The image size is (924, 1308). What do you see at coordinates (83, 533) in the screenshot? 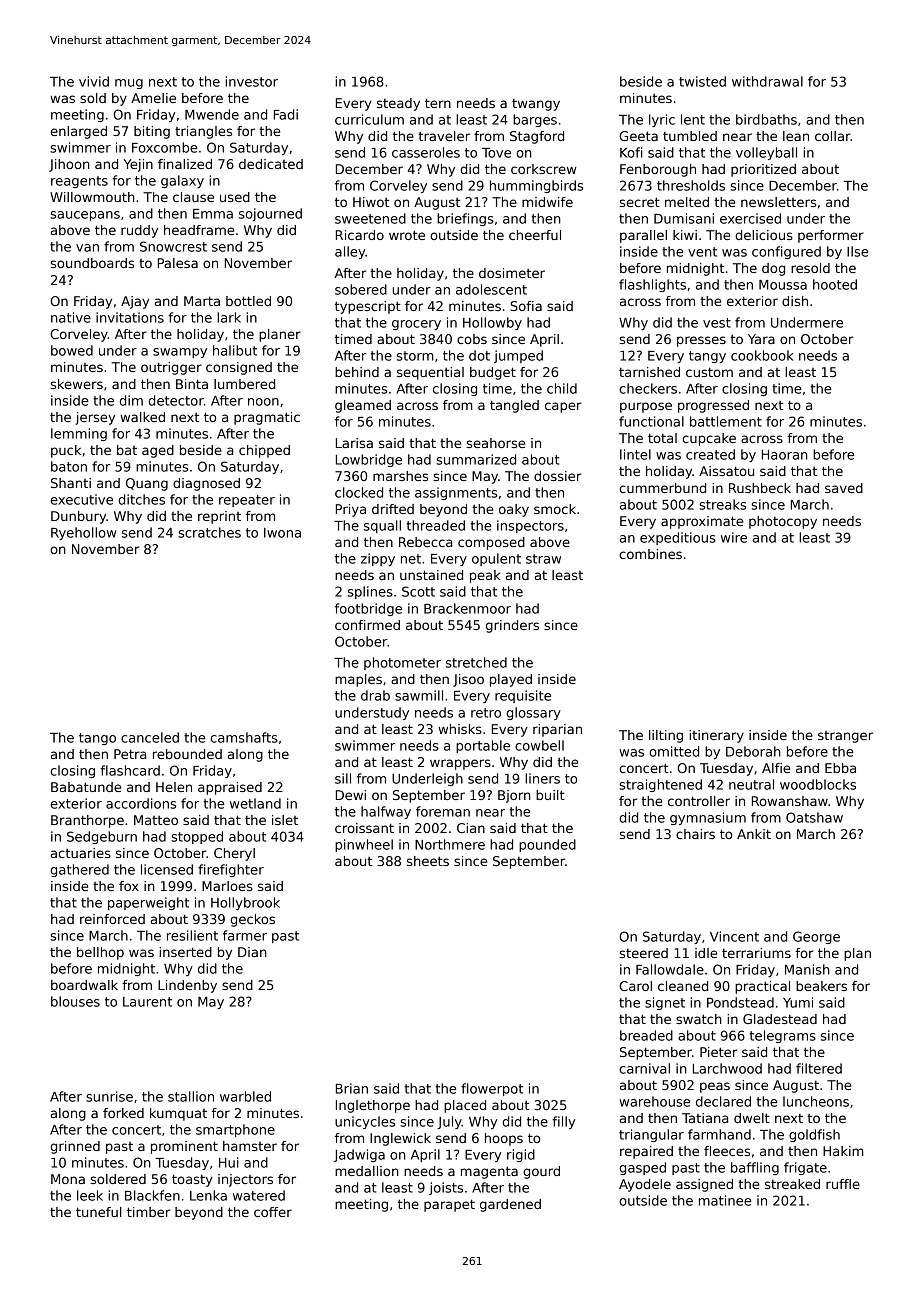
I see `Ryehollow` at bounding box center [83, 533].
